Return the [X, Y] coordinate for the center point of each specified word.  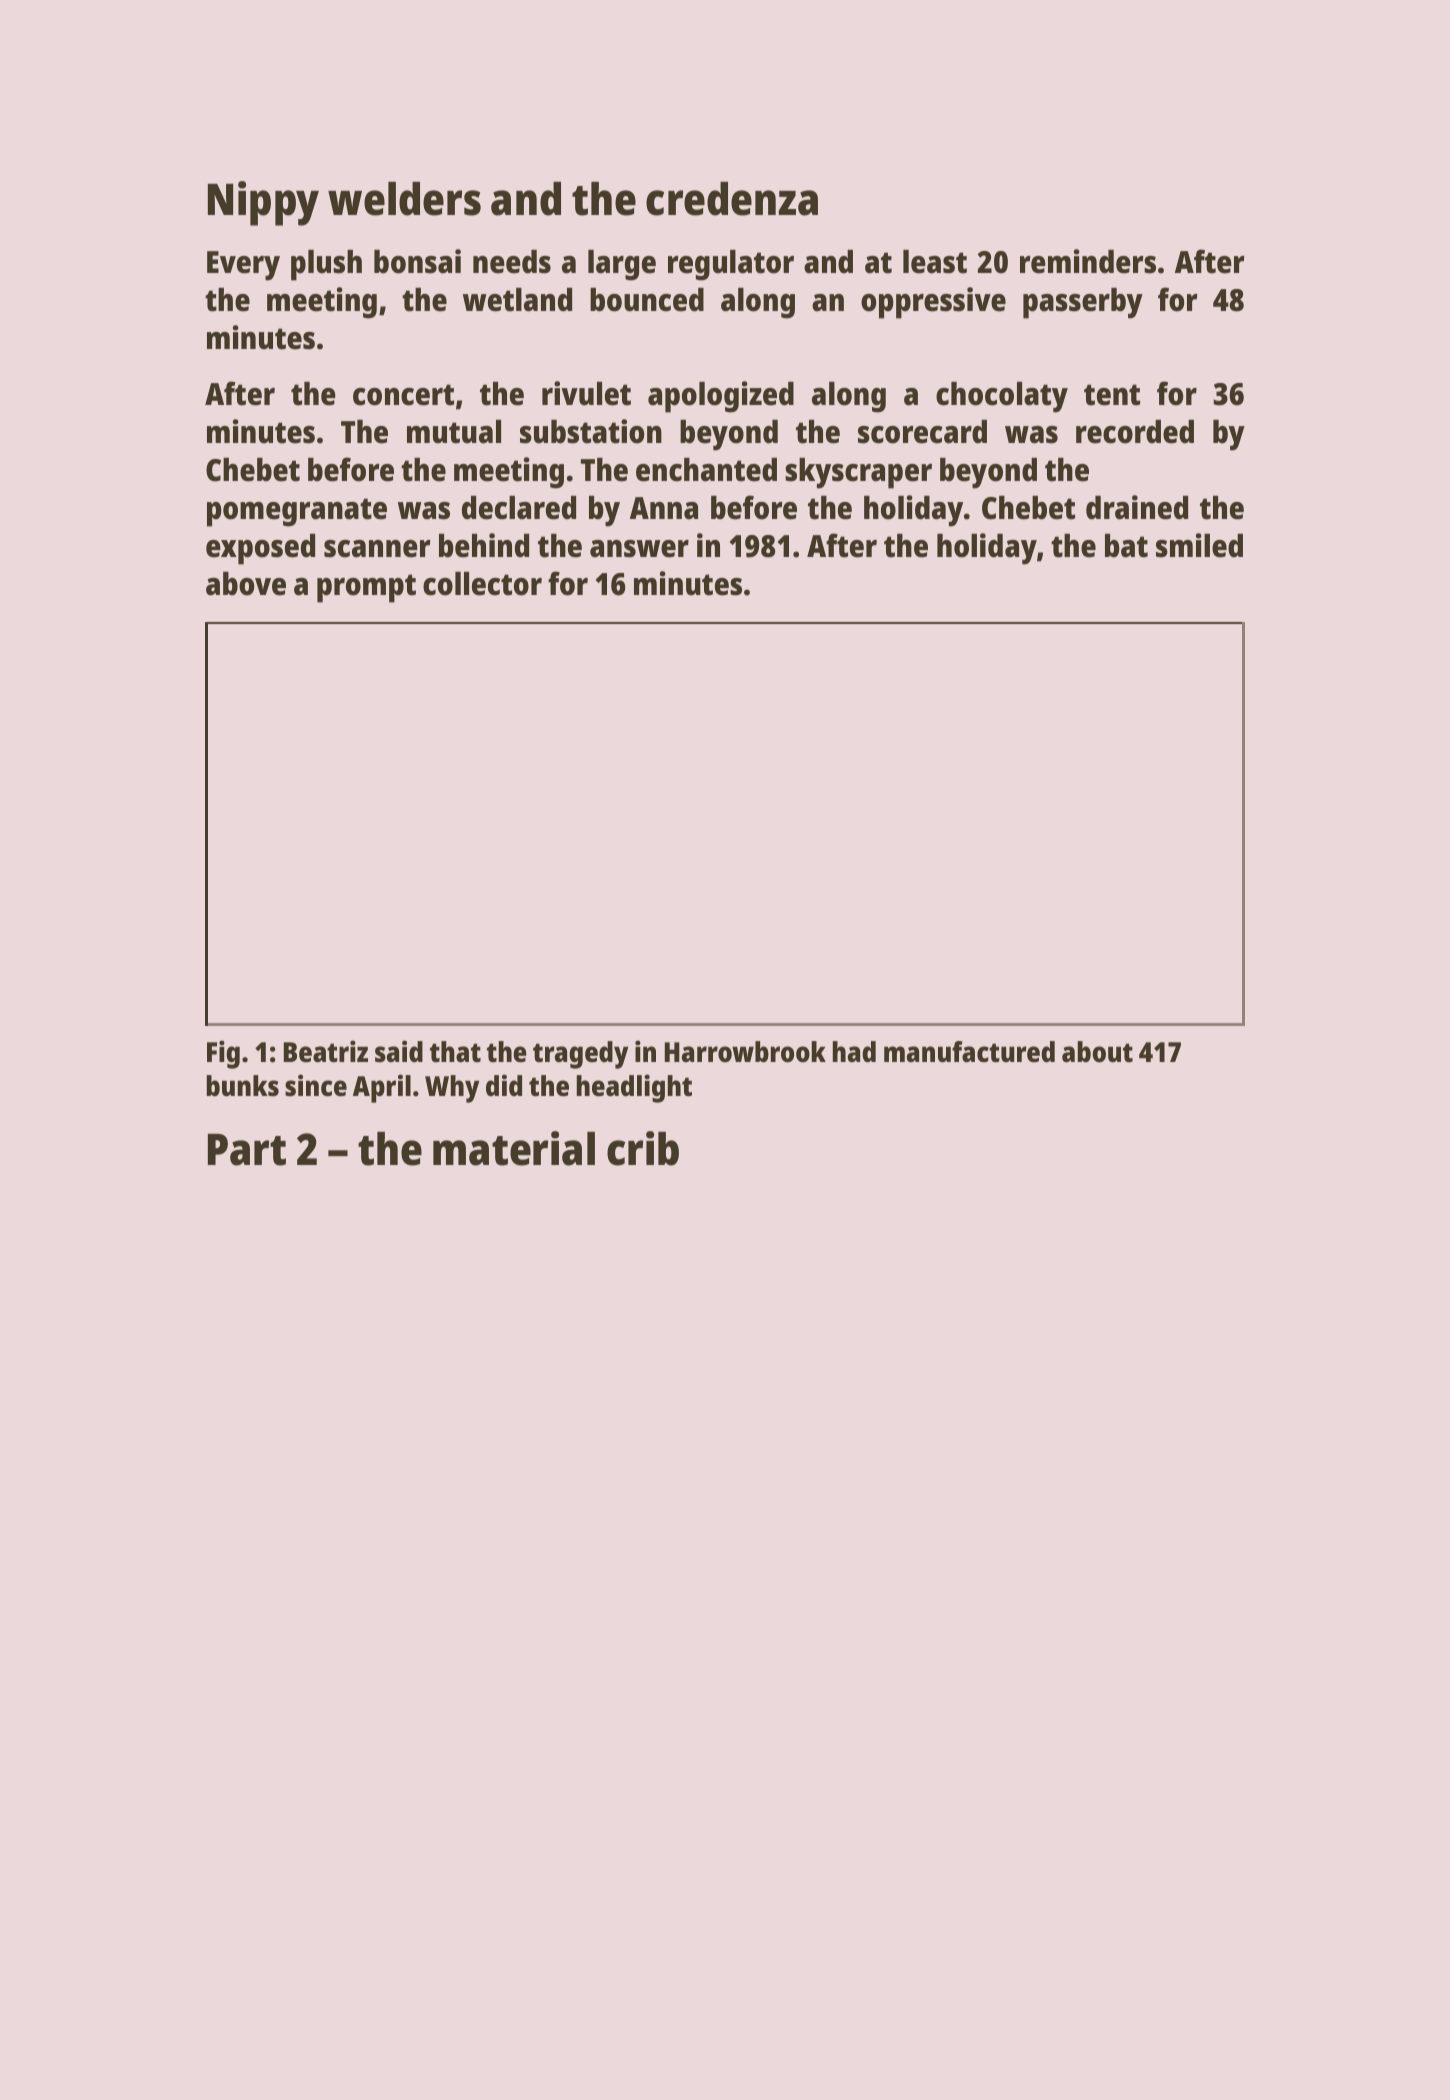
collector [482, 584]
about [1097, 1052]
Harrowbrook [745, 1052]
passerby [1083, 303]
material [514, 1148]
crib [643, 1148]
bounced [647, 300]
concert [403, 395]
